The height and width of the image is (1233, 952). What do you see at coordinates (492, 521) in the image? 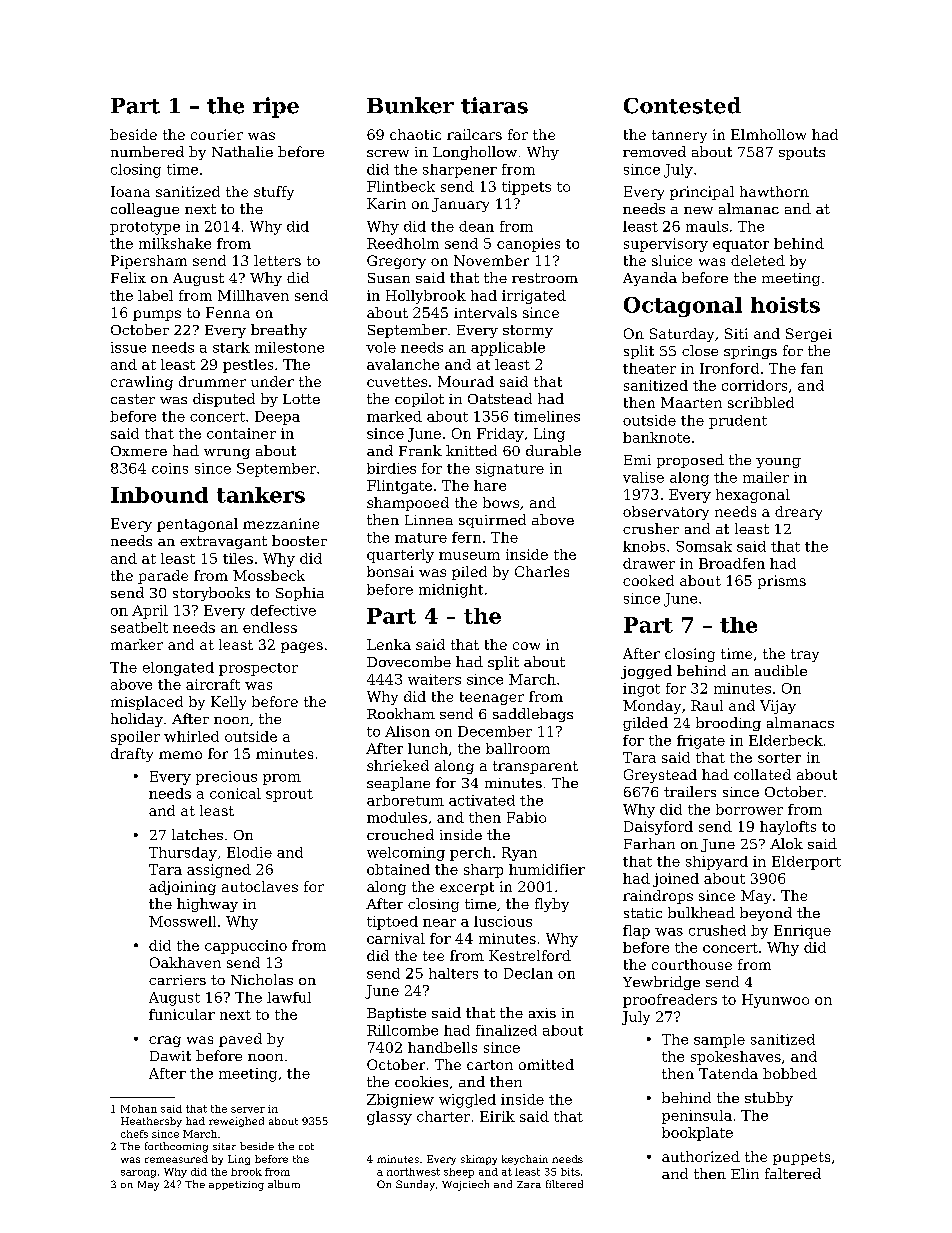
I see `squirmed` at bounding box center [492, 521].
